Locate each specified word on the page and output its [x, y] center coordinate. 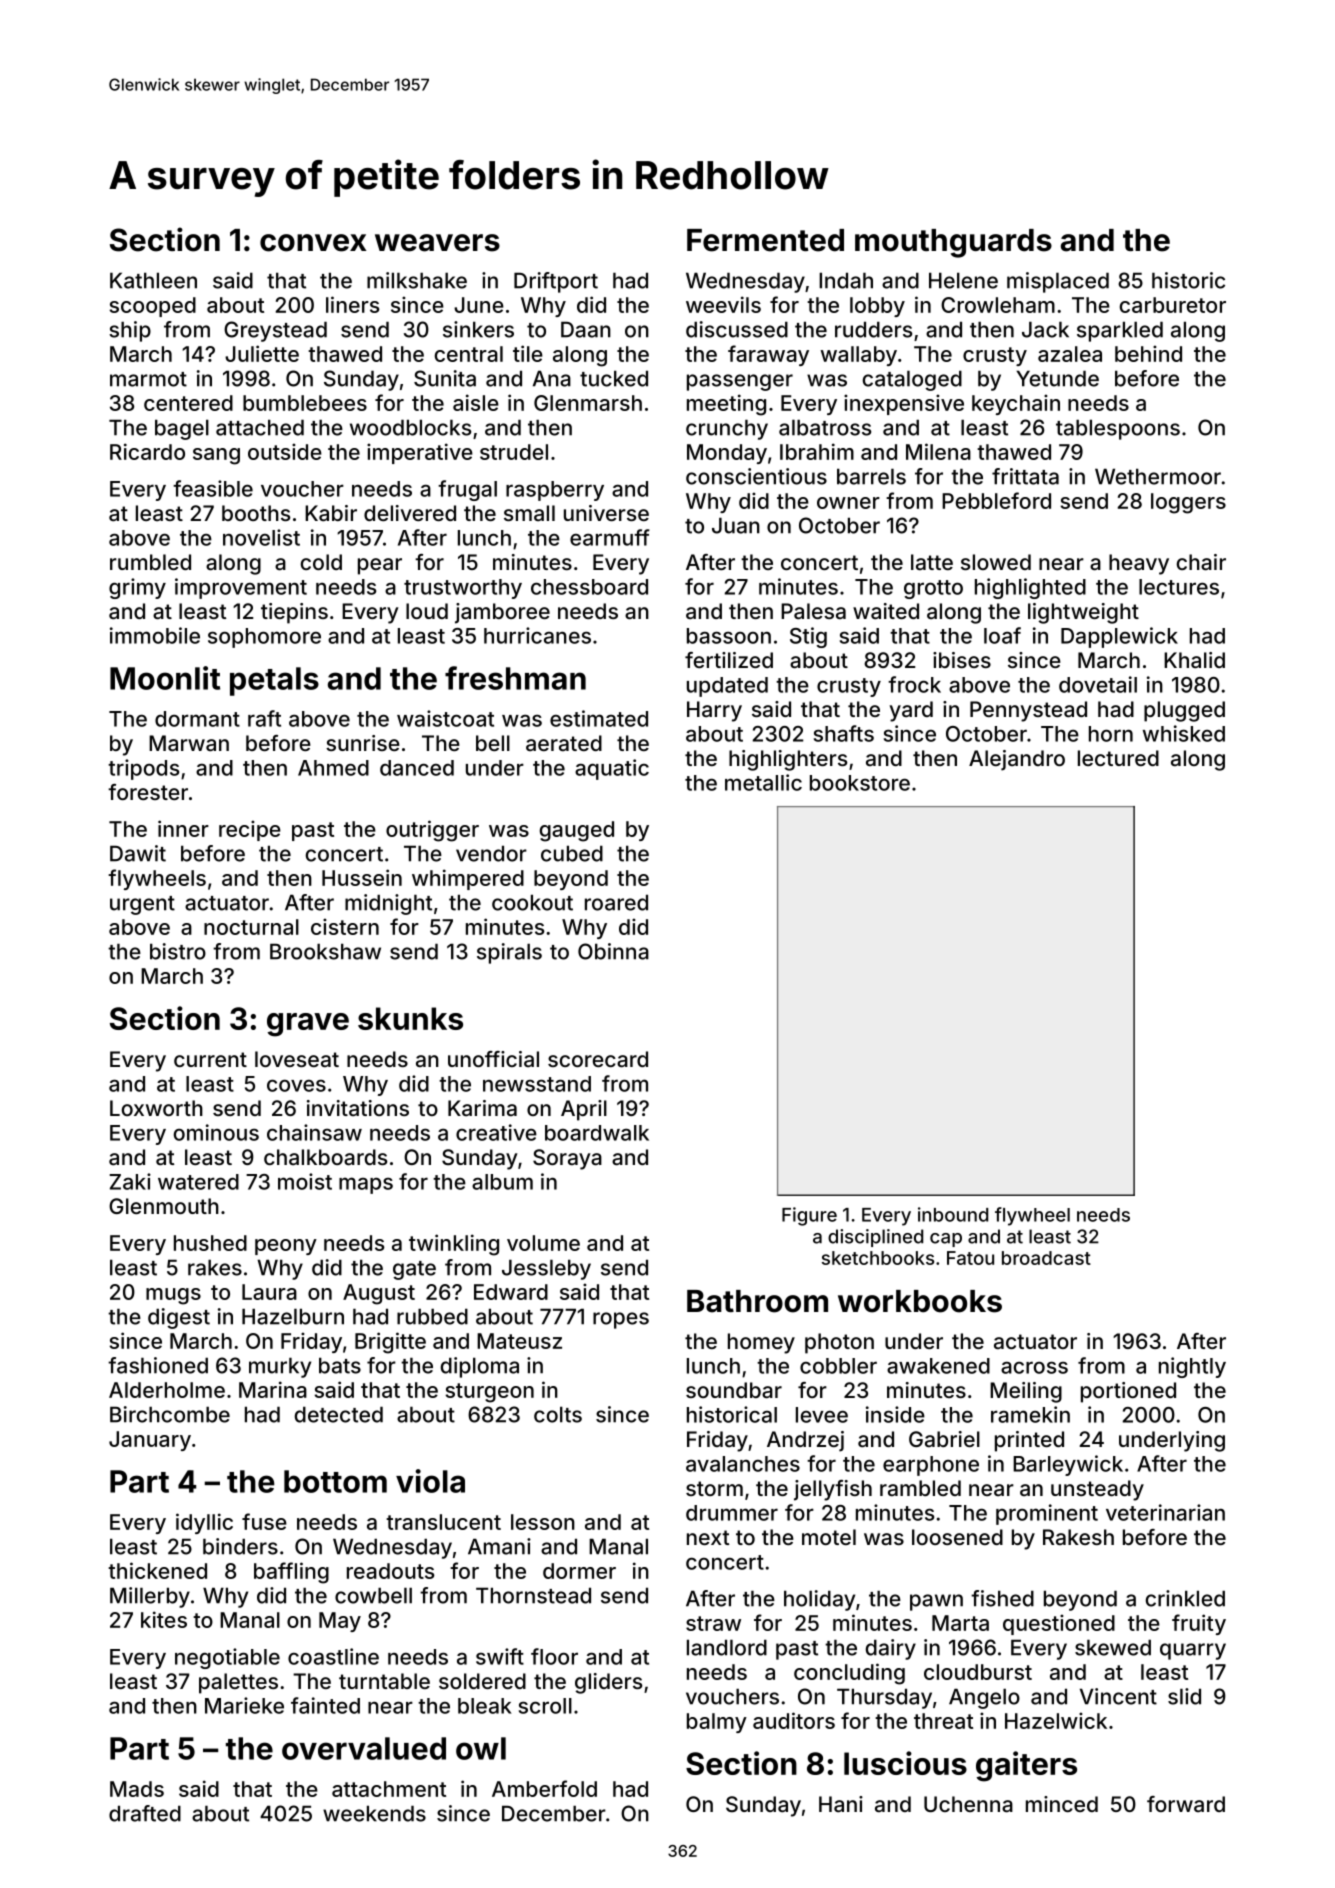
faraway [768, 355]
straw [713, 1623]
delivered [410, 513]
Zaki [130, 1181]
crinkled [1185, 1598]
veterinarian [1165, 1512]
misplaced [1058, 282]
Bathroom [757, 1301]
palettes [238, 1683]
